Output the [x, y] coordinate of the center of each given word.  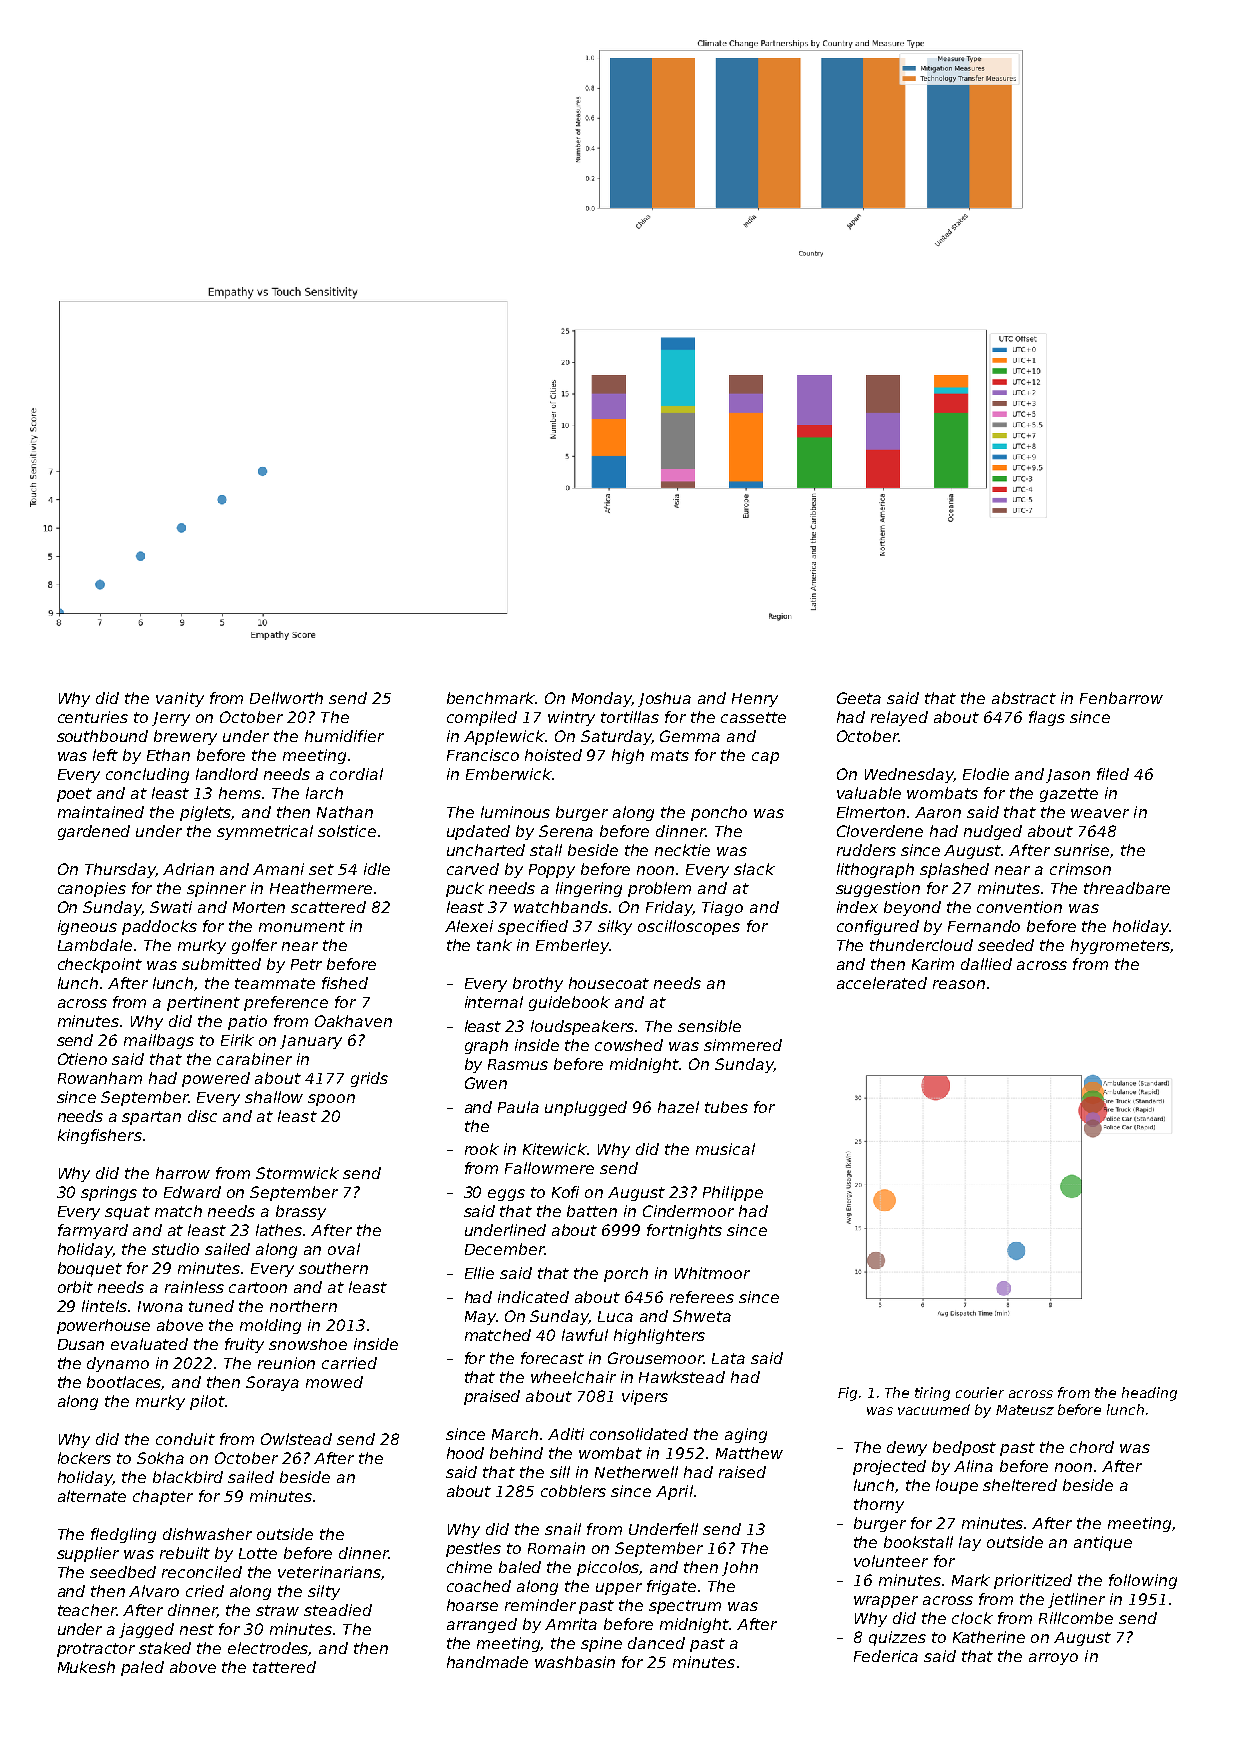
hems [240, 793]
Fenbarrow [1121, 698]
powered [216, 1079]
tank [494, 945]
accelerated [882, 983]
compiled [482, 718]
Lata [728, 1358]
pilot [207, 1402]
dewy [907, 1448]
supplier [88, 1554]
